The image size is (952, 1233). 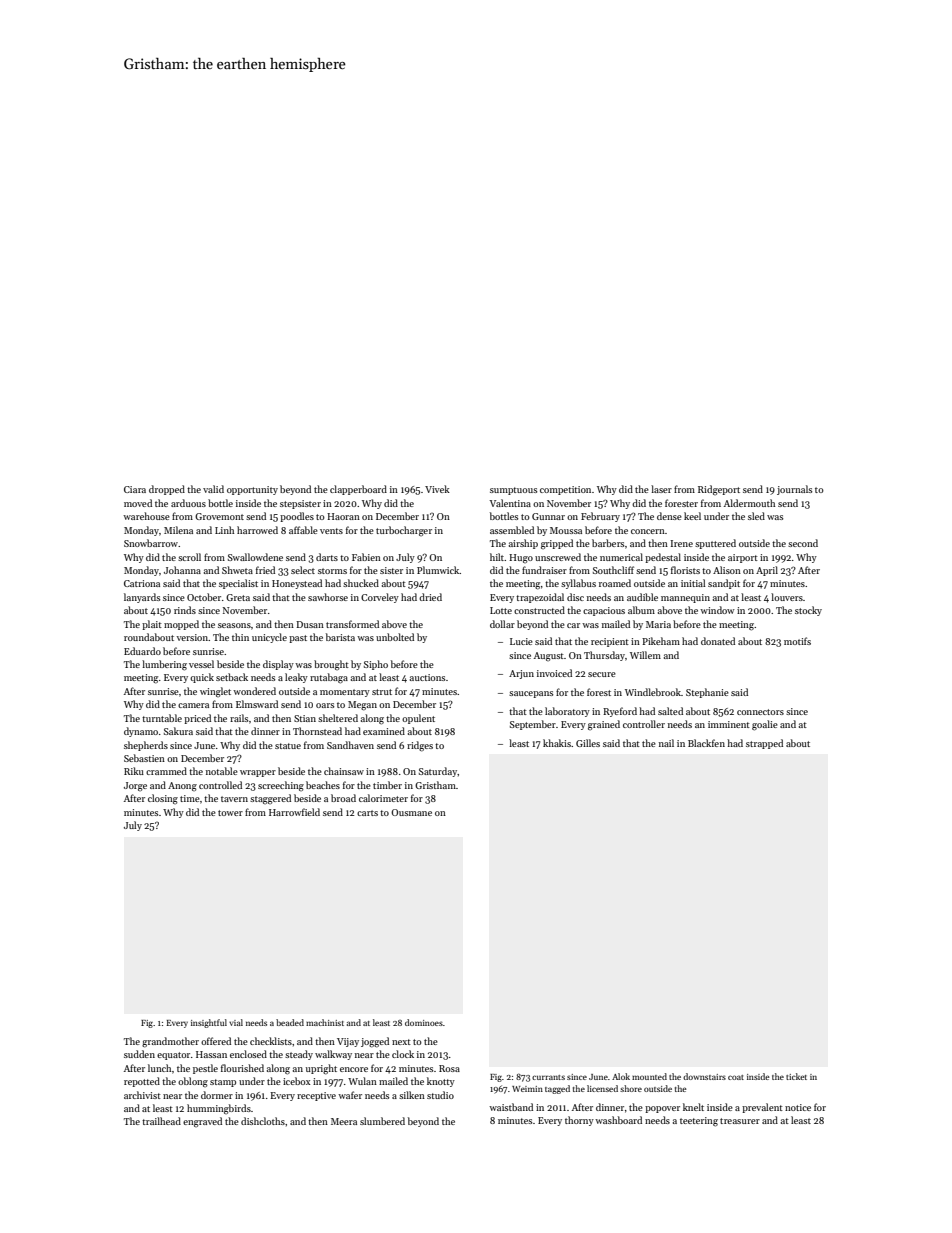 What do you see at coordinates (756, 516) in the image?
I see `sled` at bounding box center [756, 516].
